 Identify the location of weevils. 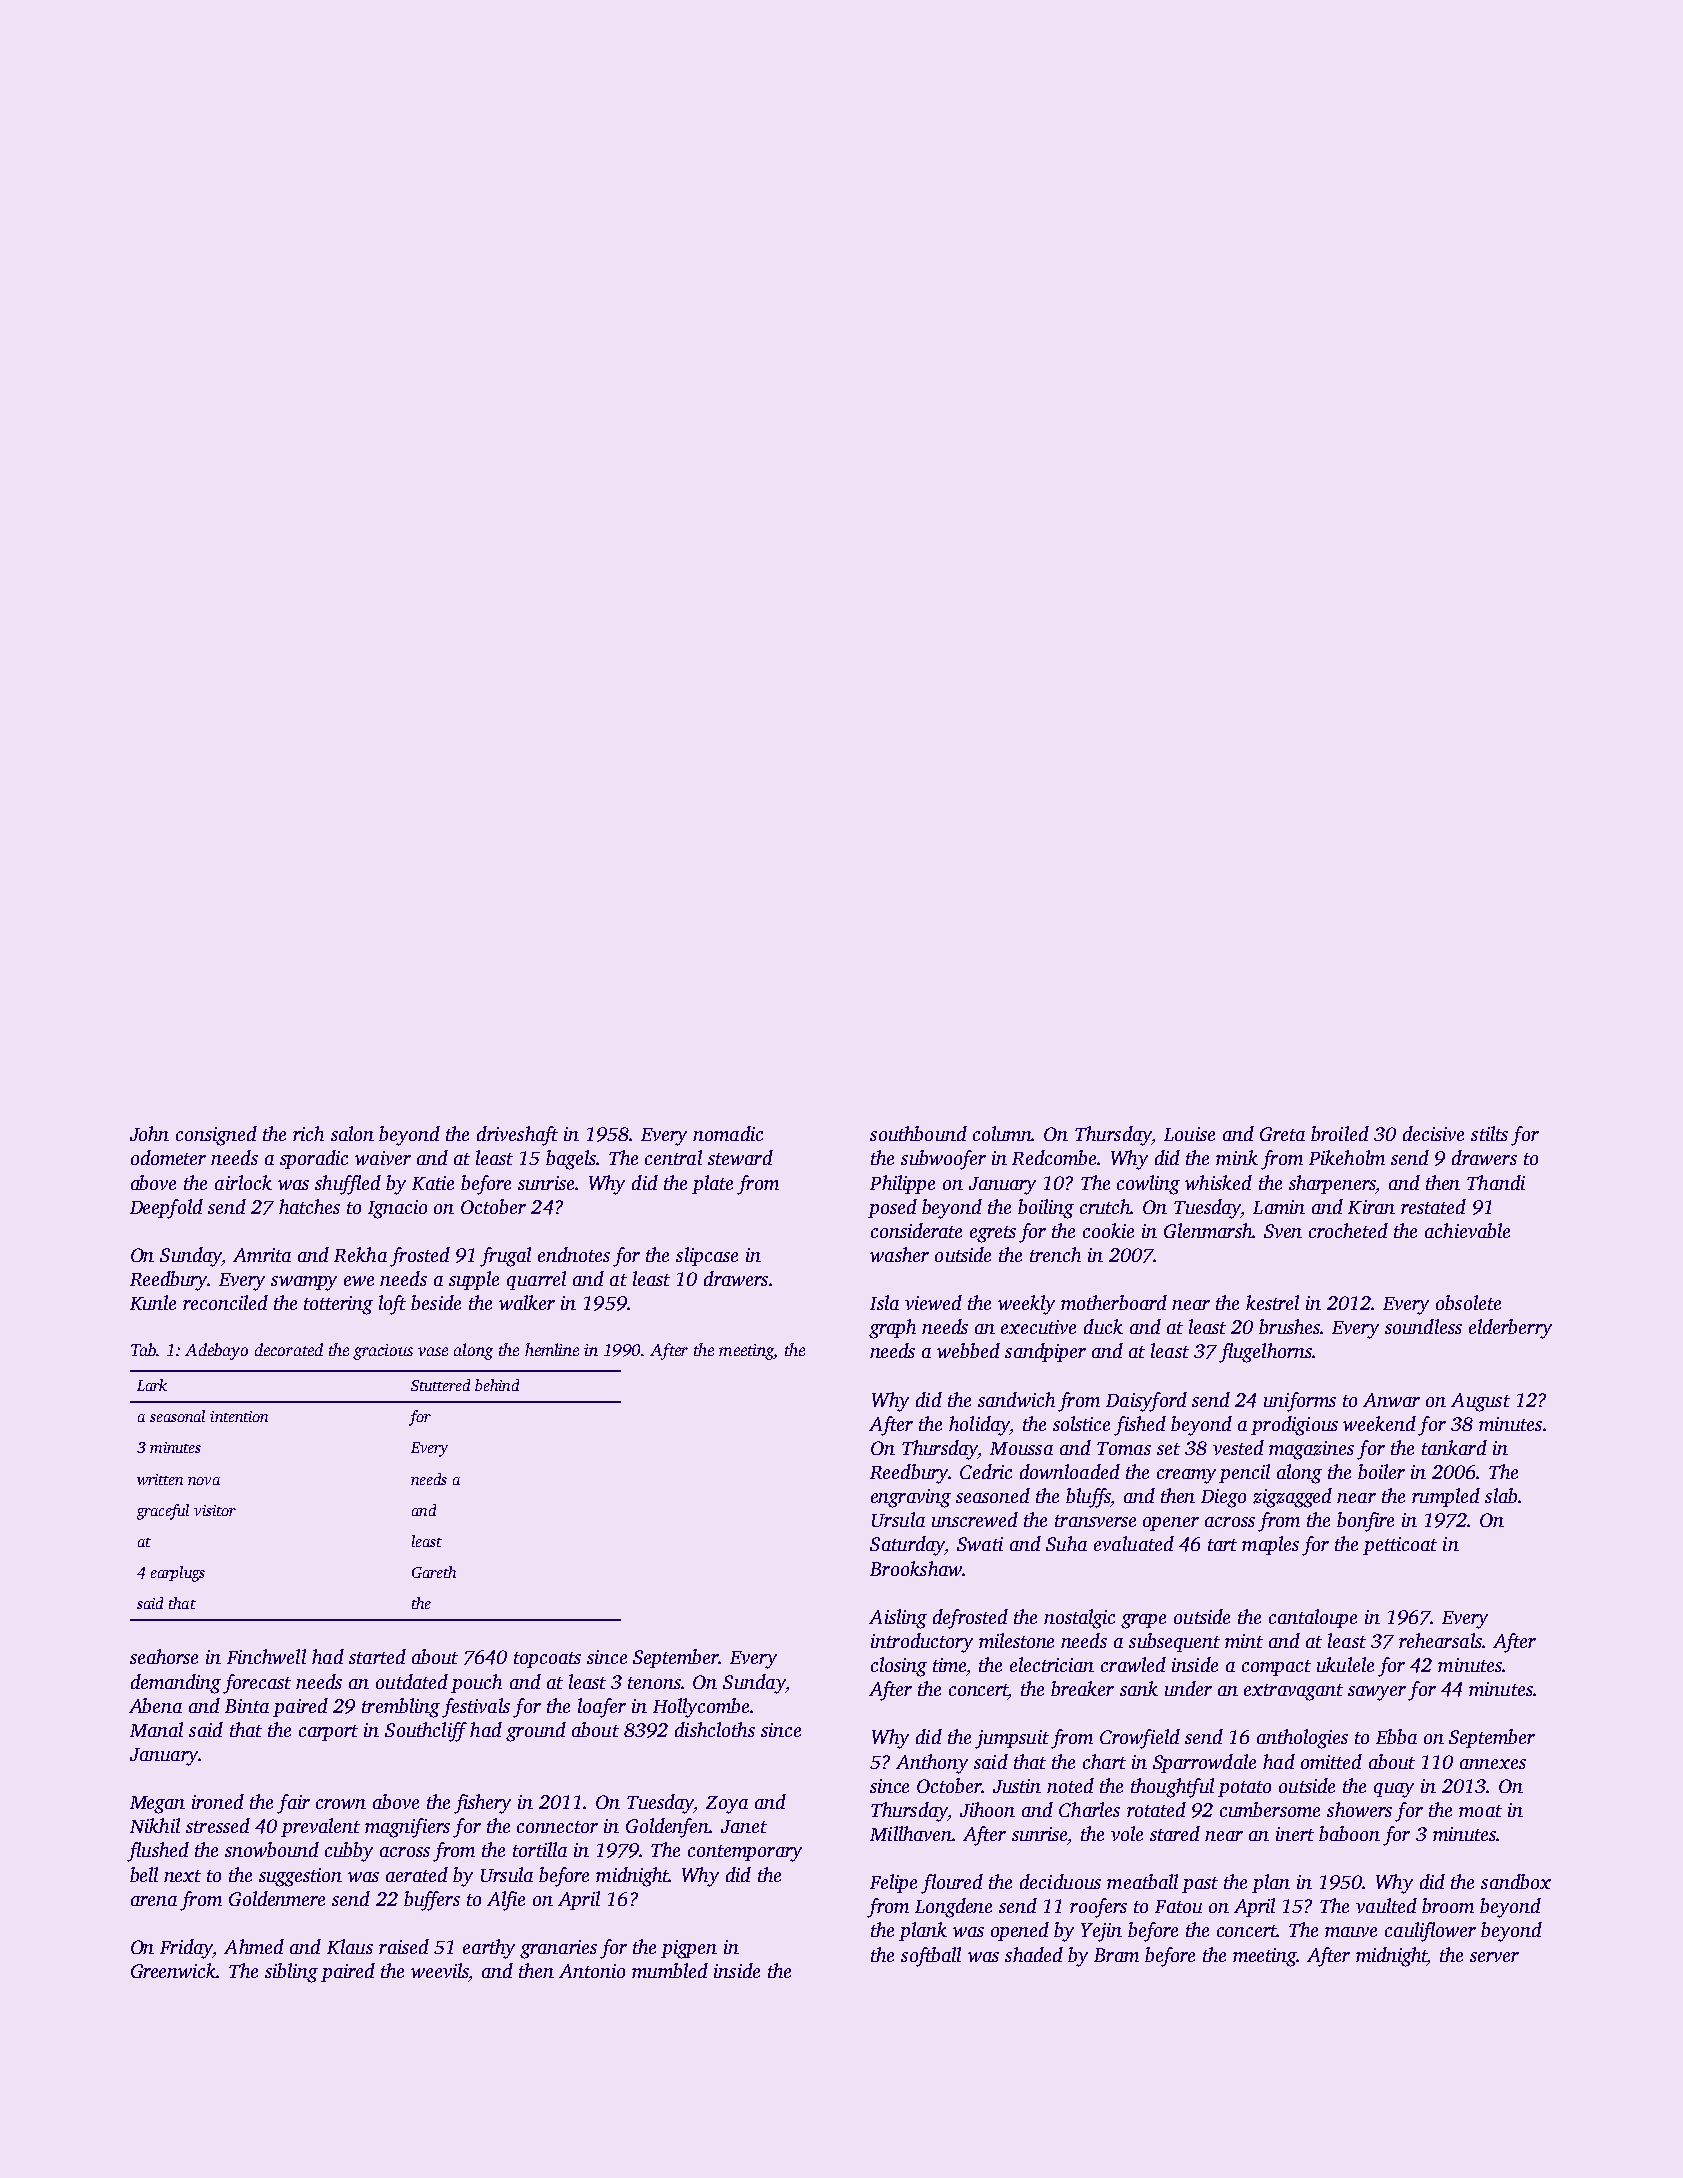
(440, 1970).
